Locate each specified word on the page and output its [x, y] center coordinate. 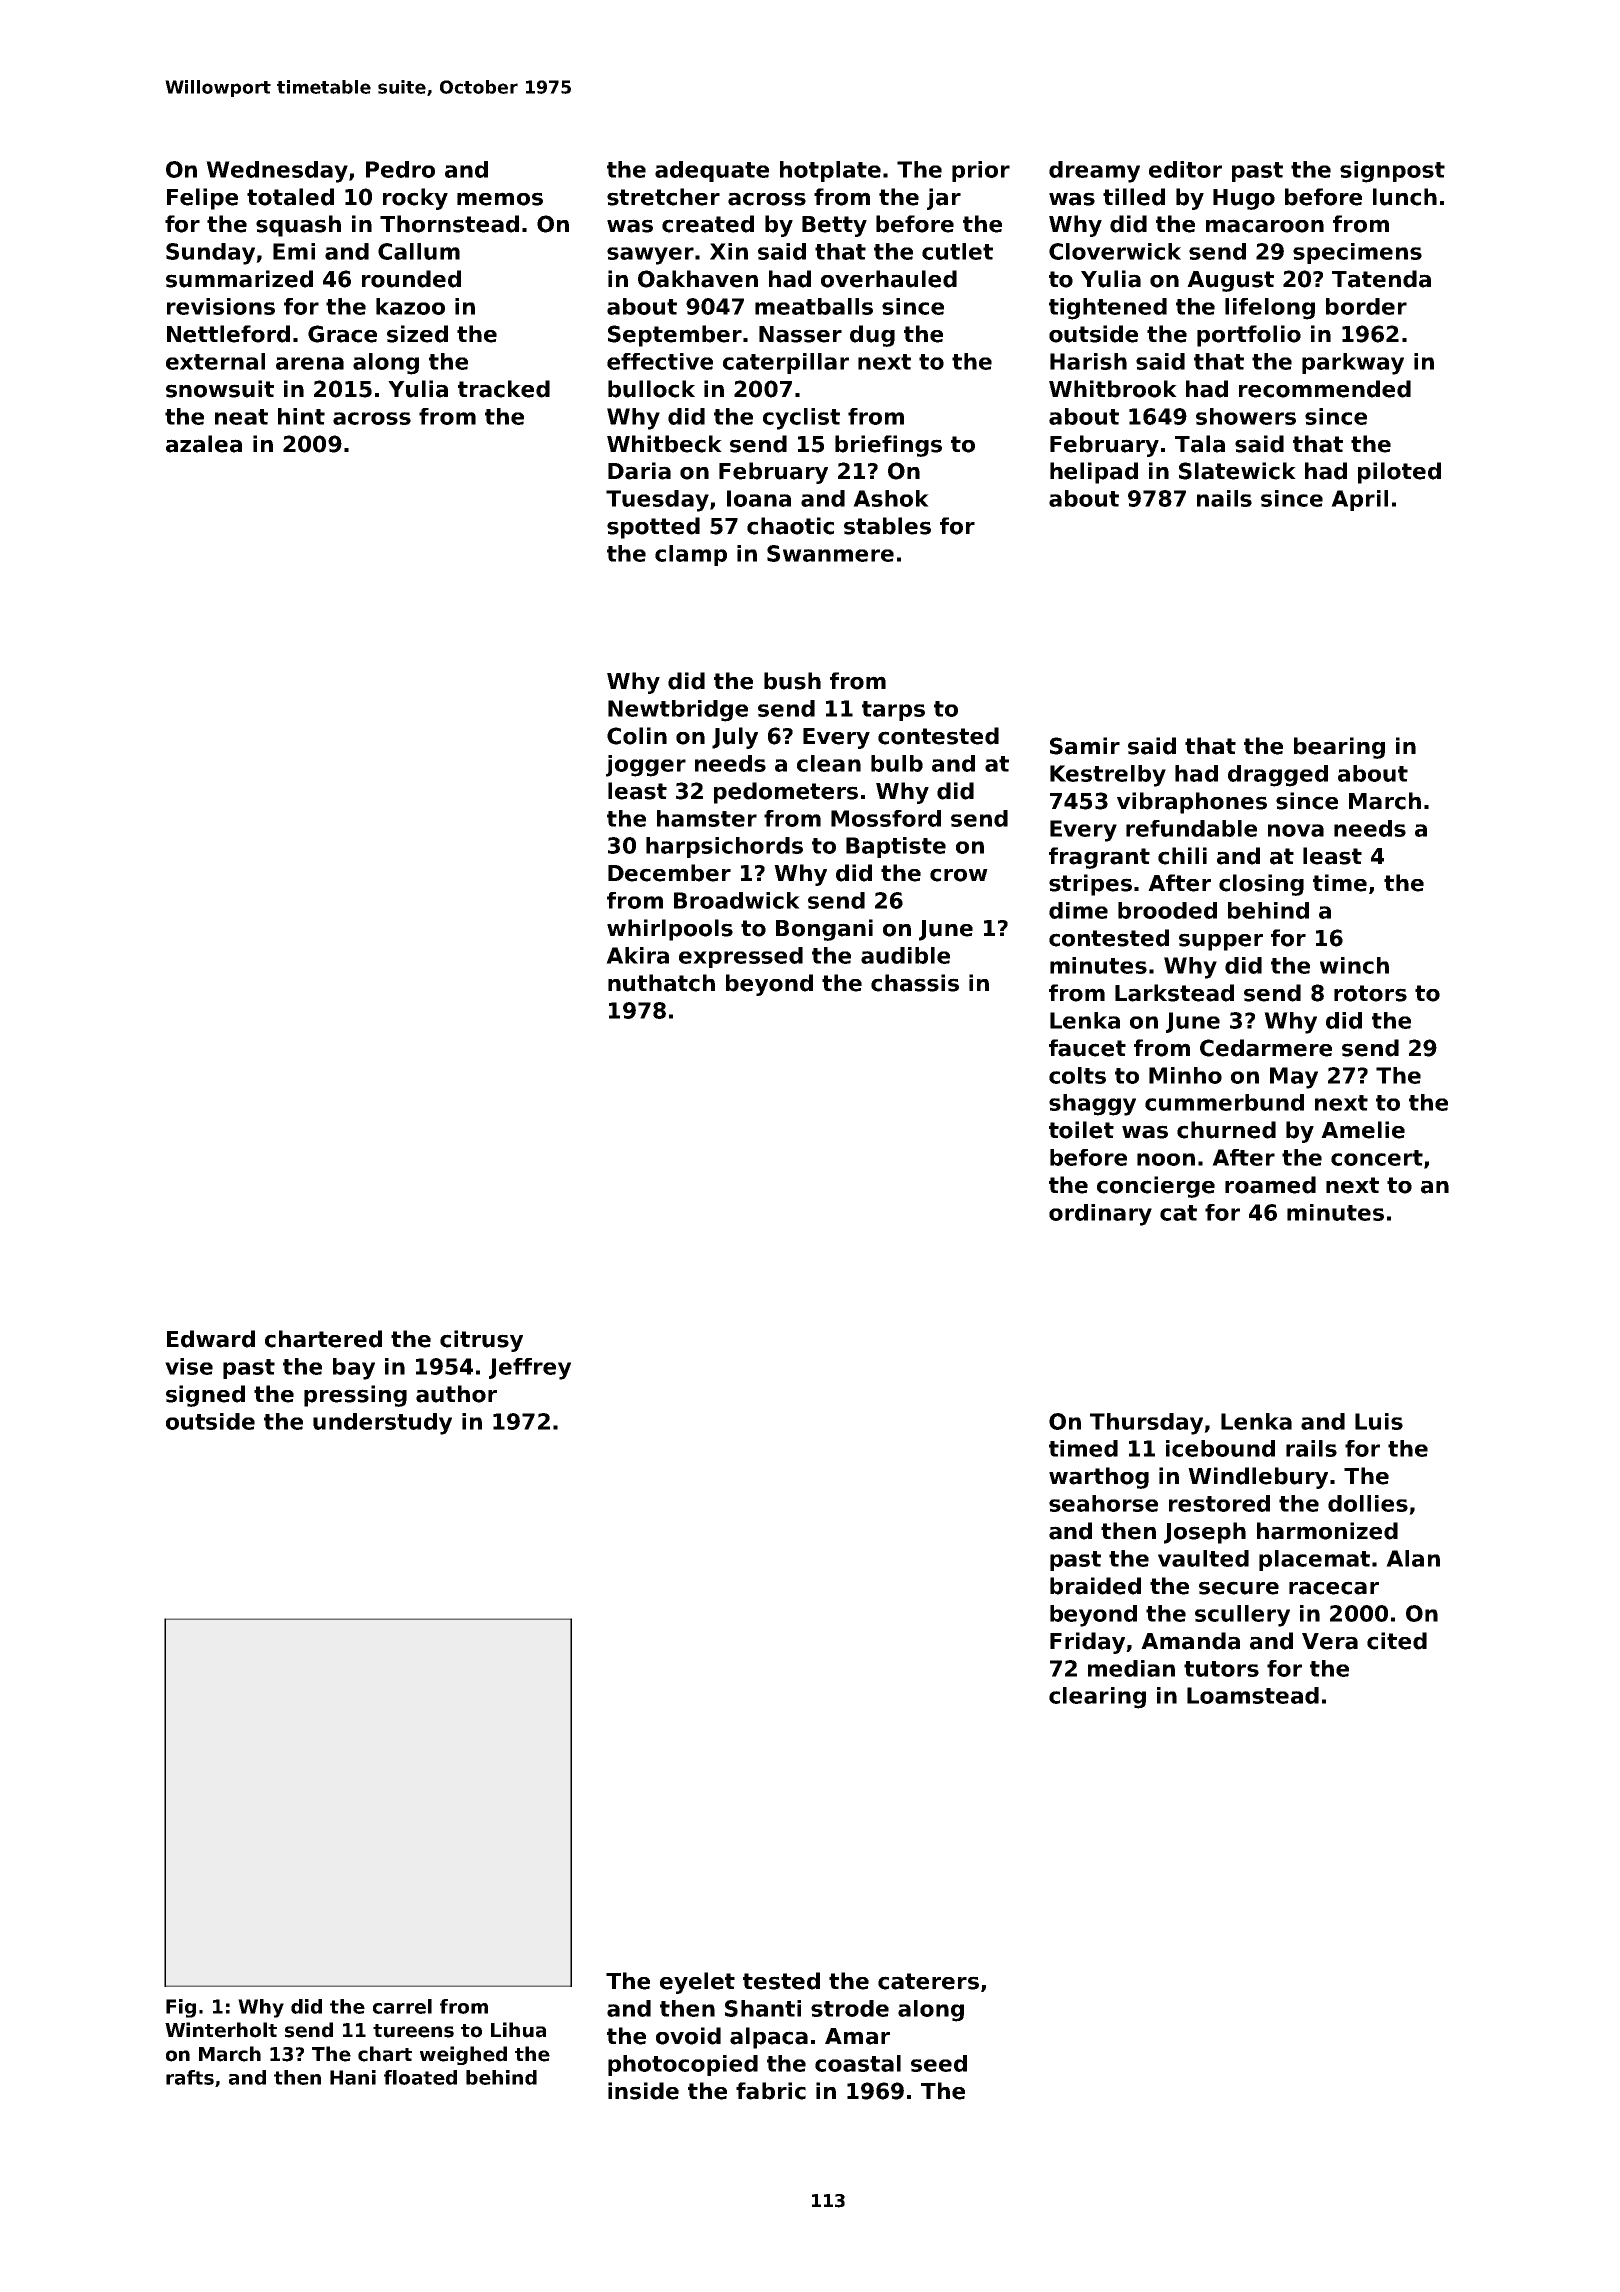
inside [643, 2091]
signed [205, 1396]
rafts [190, 2077]
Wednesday [277, 172]
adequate [712, 171]
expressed [741, 957]
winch [1354, 965]
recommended [1325, 389]
